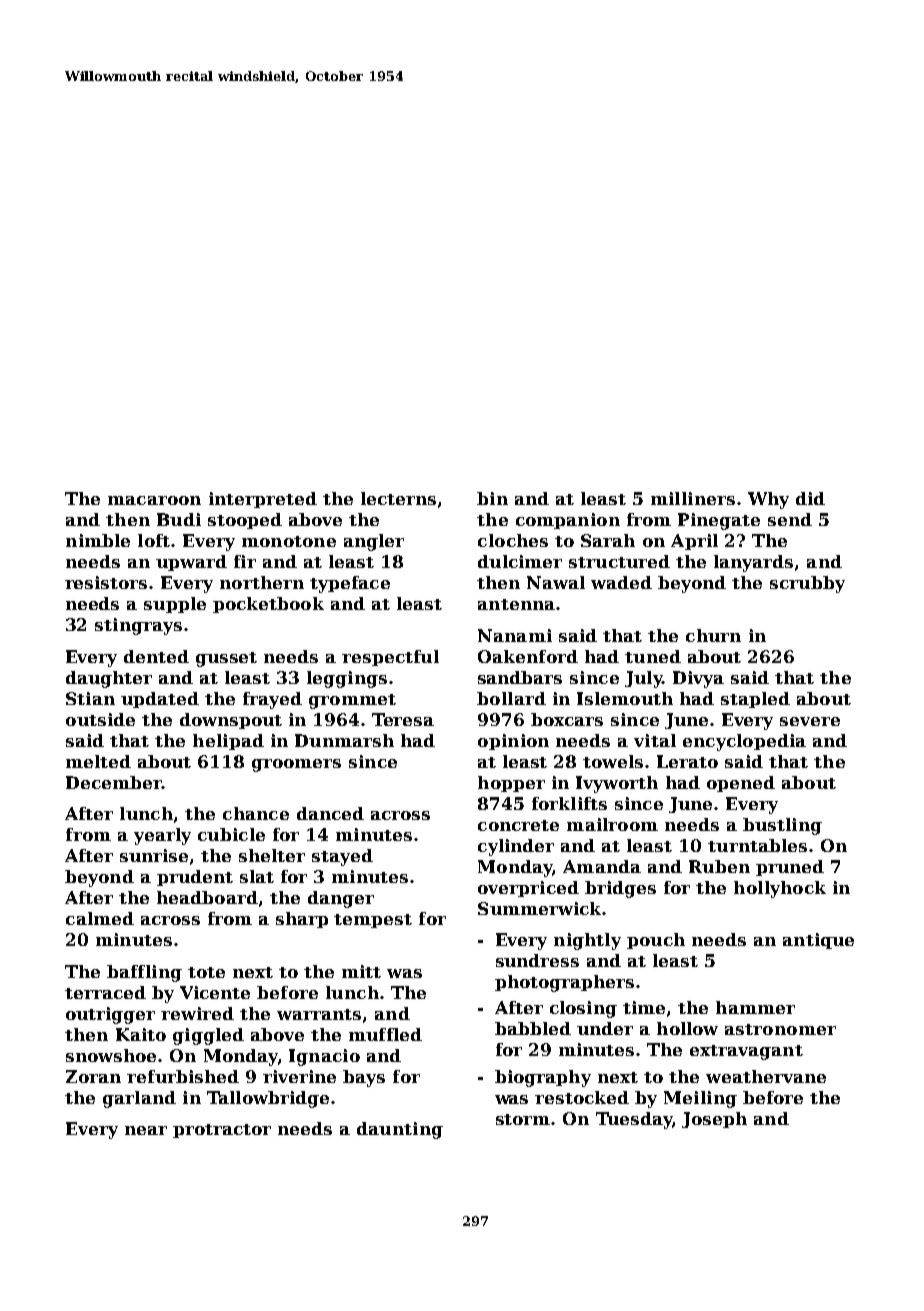 The image size is (924, 1311). What do you see at coordinates (807, 584) in the screenshot?
I see `scrubby` at bounding box center [807, 584].
